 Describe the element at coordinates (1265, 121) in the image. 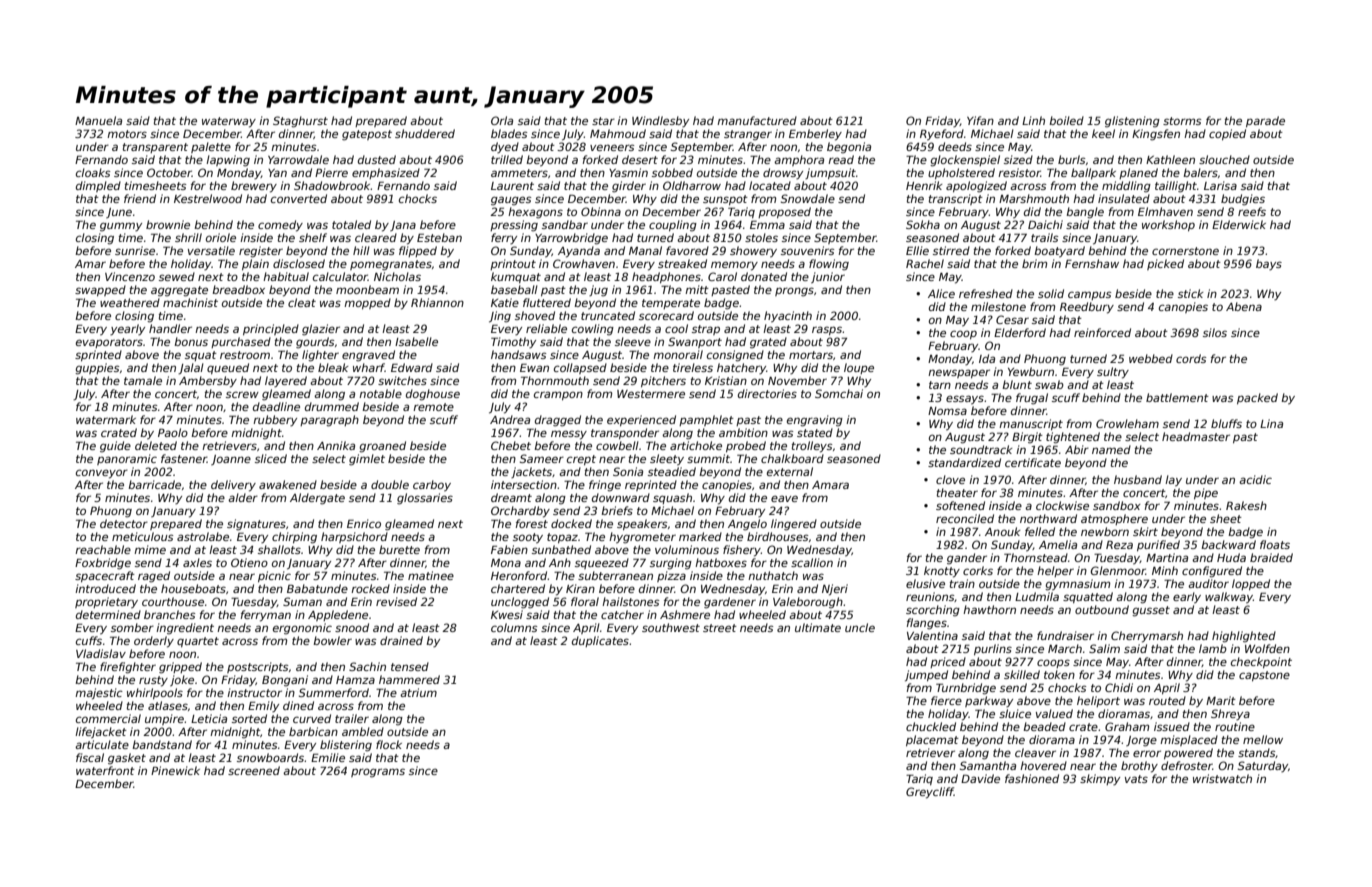

I see `parade` at that location.
